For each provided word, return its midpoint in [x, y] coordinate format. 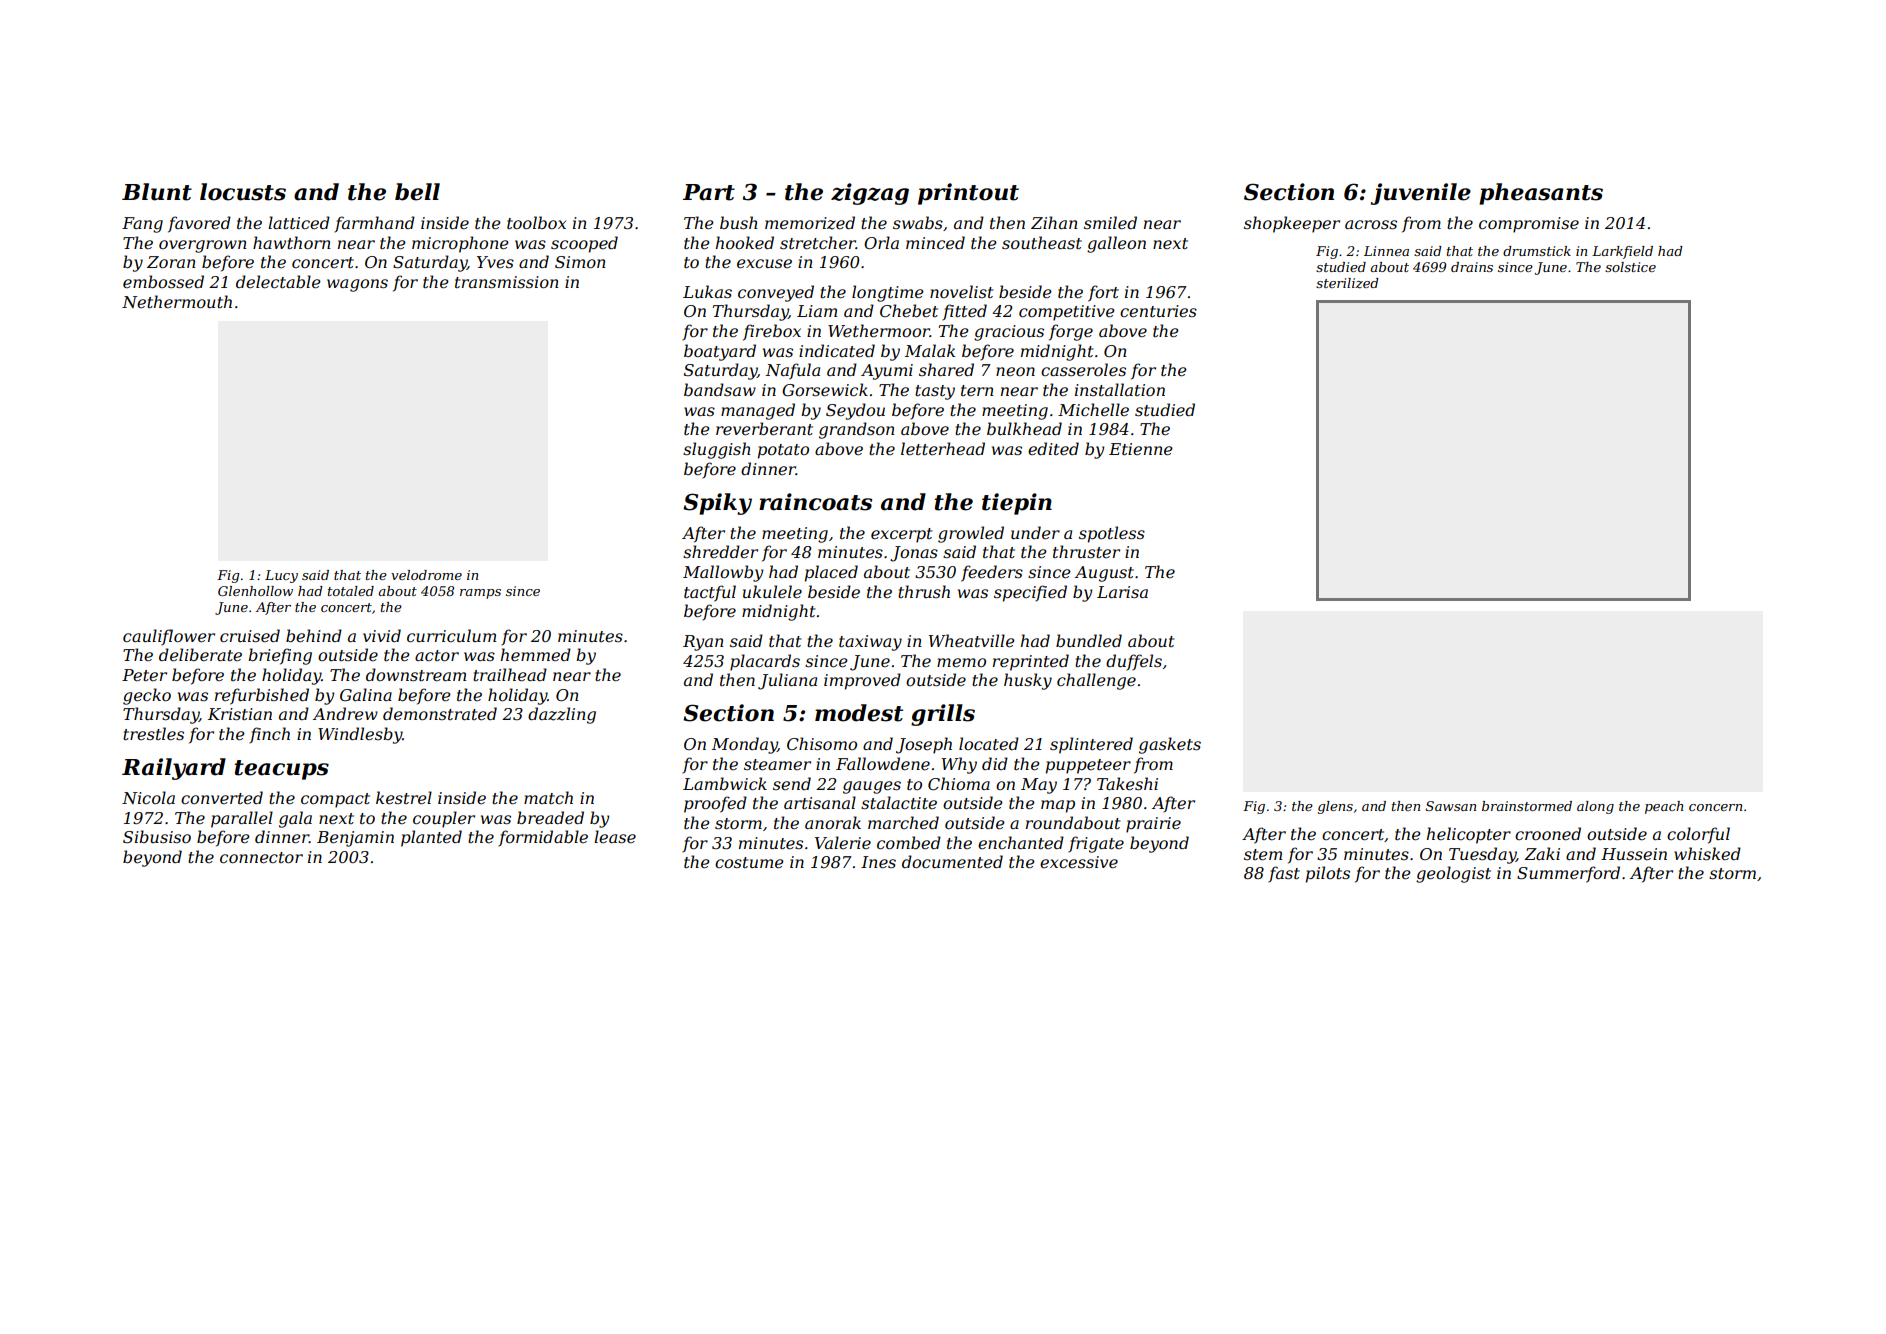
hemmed [536, 654]
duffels [1134, 662]
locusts [243, 192]
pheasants [1541, 194]
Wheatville [972, 640]
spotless [1112, 534]
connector [261, 857]
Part [709, 192]
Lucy [281, 576]
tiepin [1017, 504]
